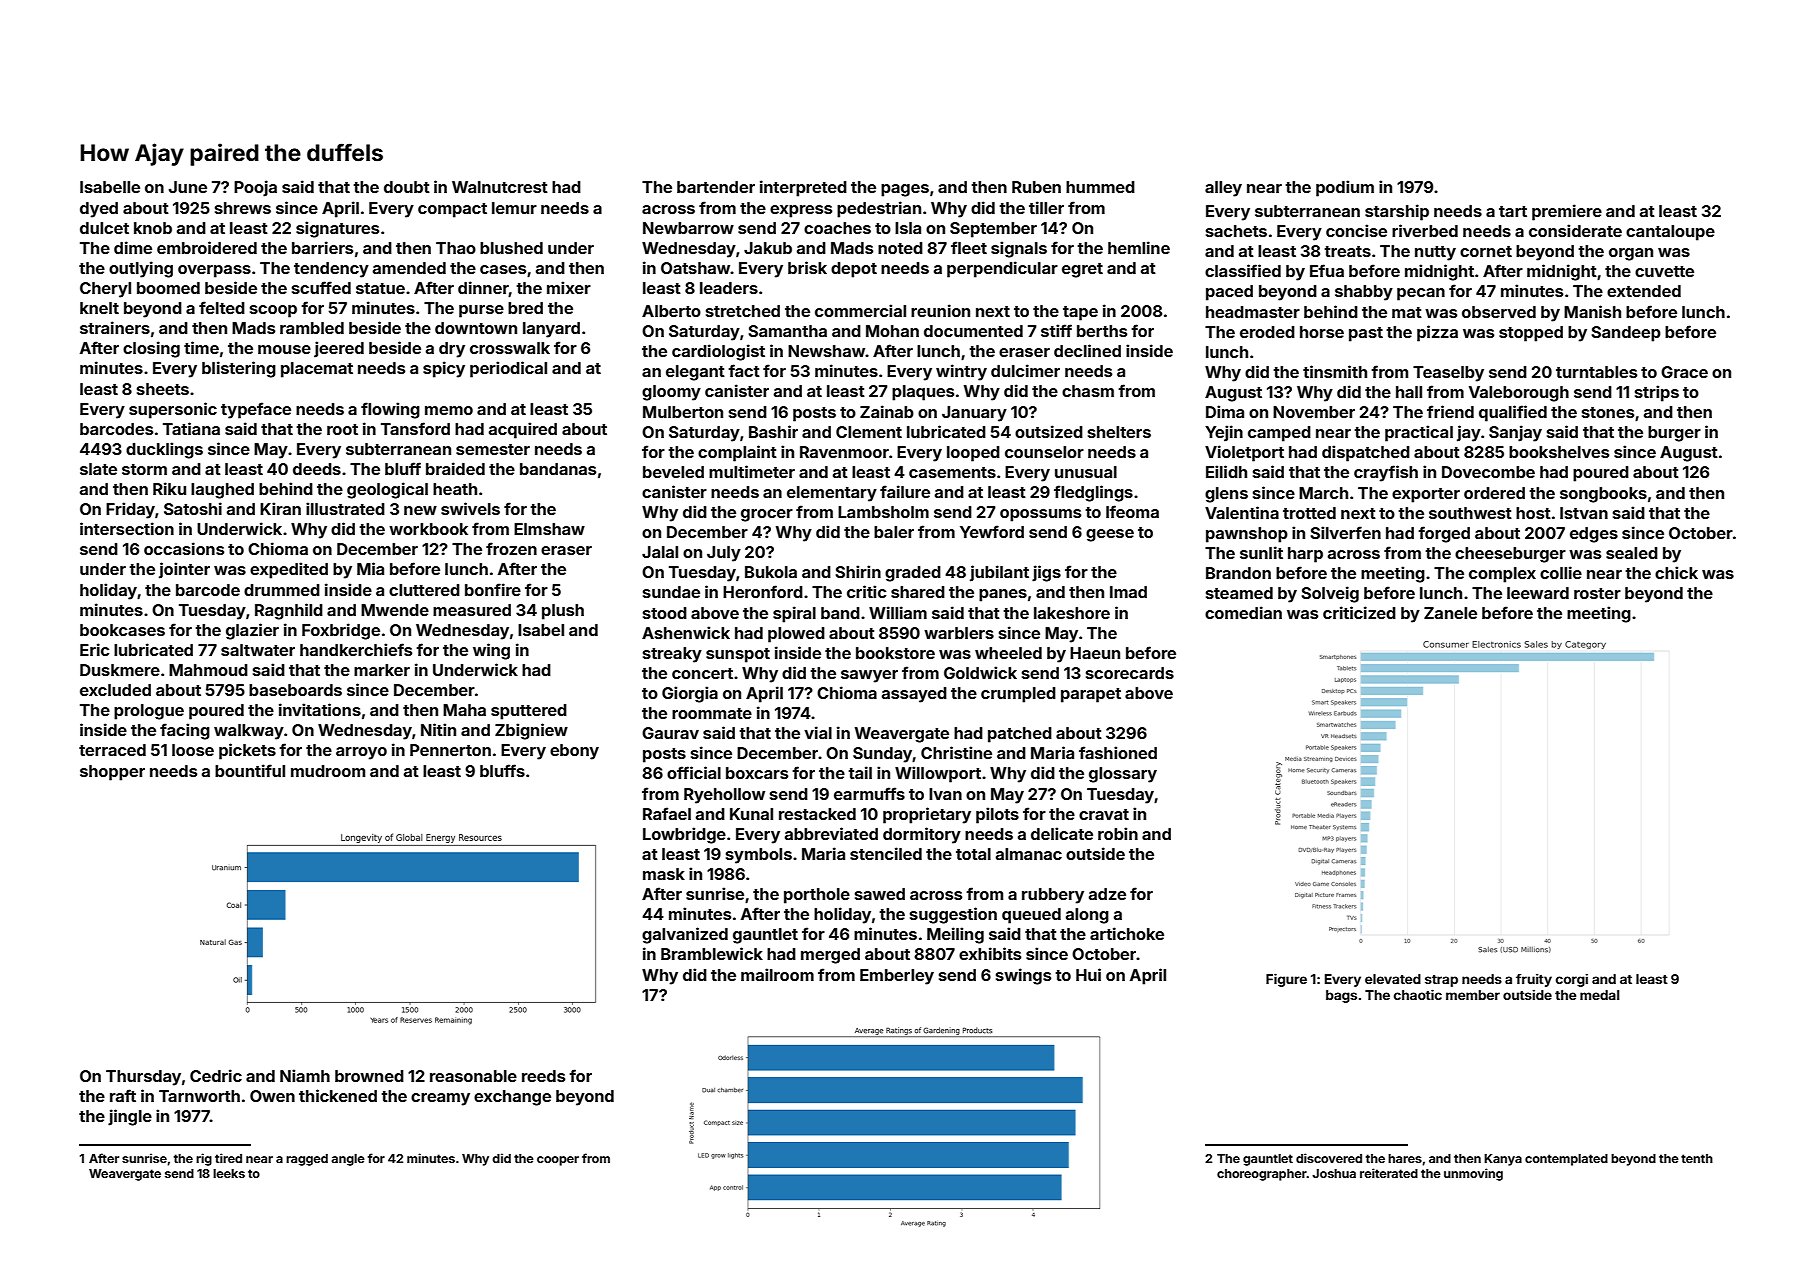 This image has height=1287, width=1820. Describe the element at coordinates (337, 229) in the image. I see `signatures` at that location.
